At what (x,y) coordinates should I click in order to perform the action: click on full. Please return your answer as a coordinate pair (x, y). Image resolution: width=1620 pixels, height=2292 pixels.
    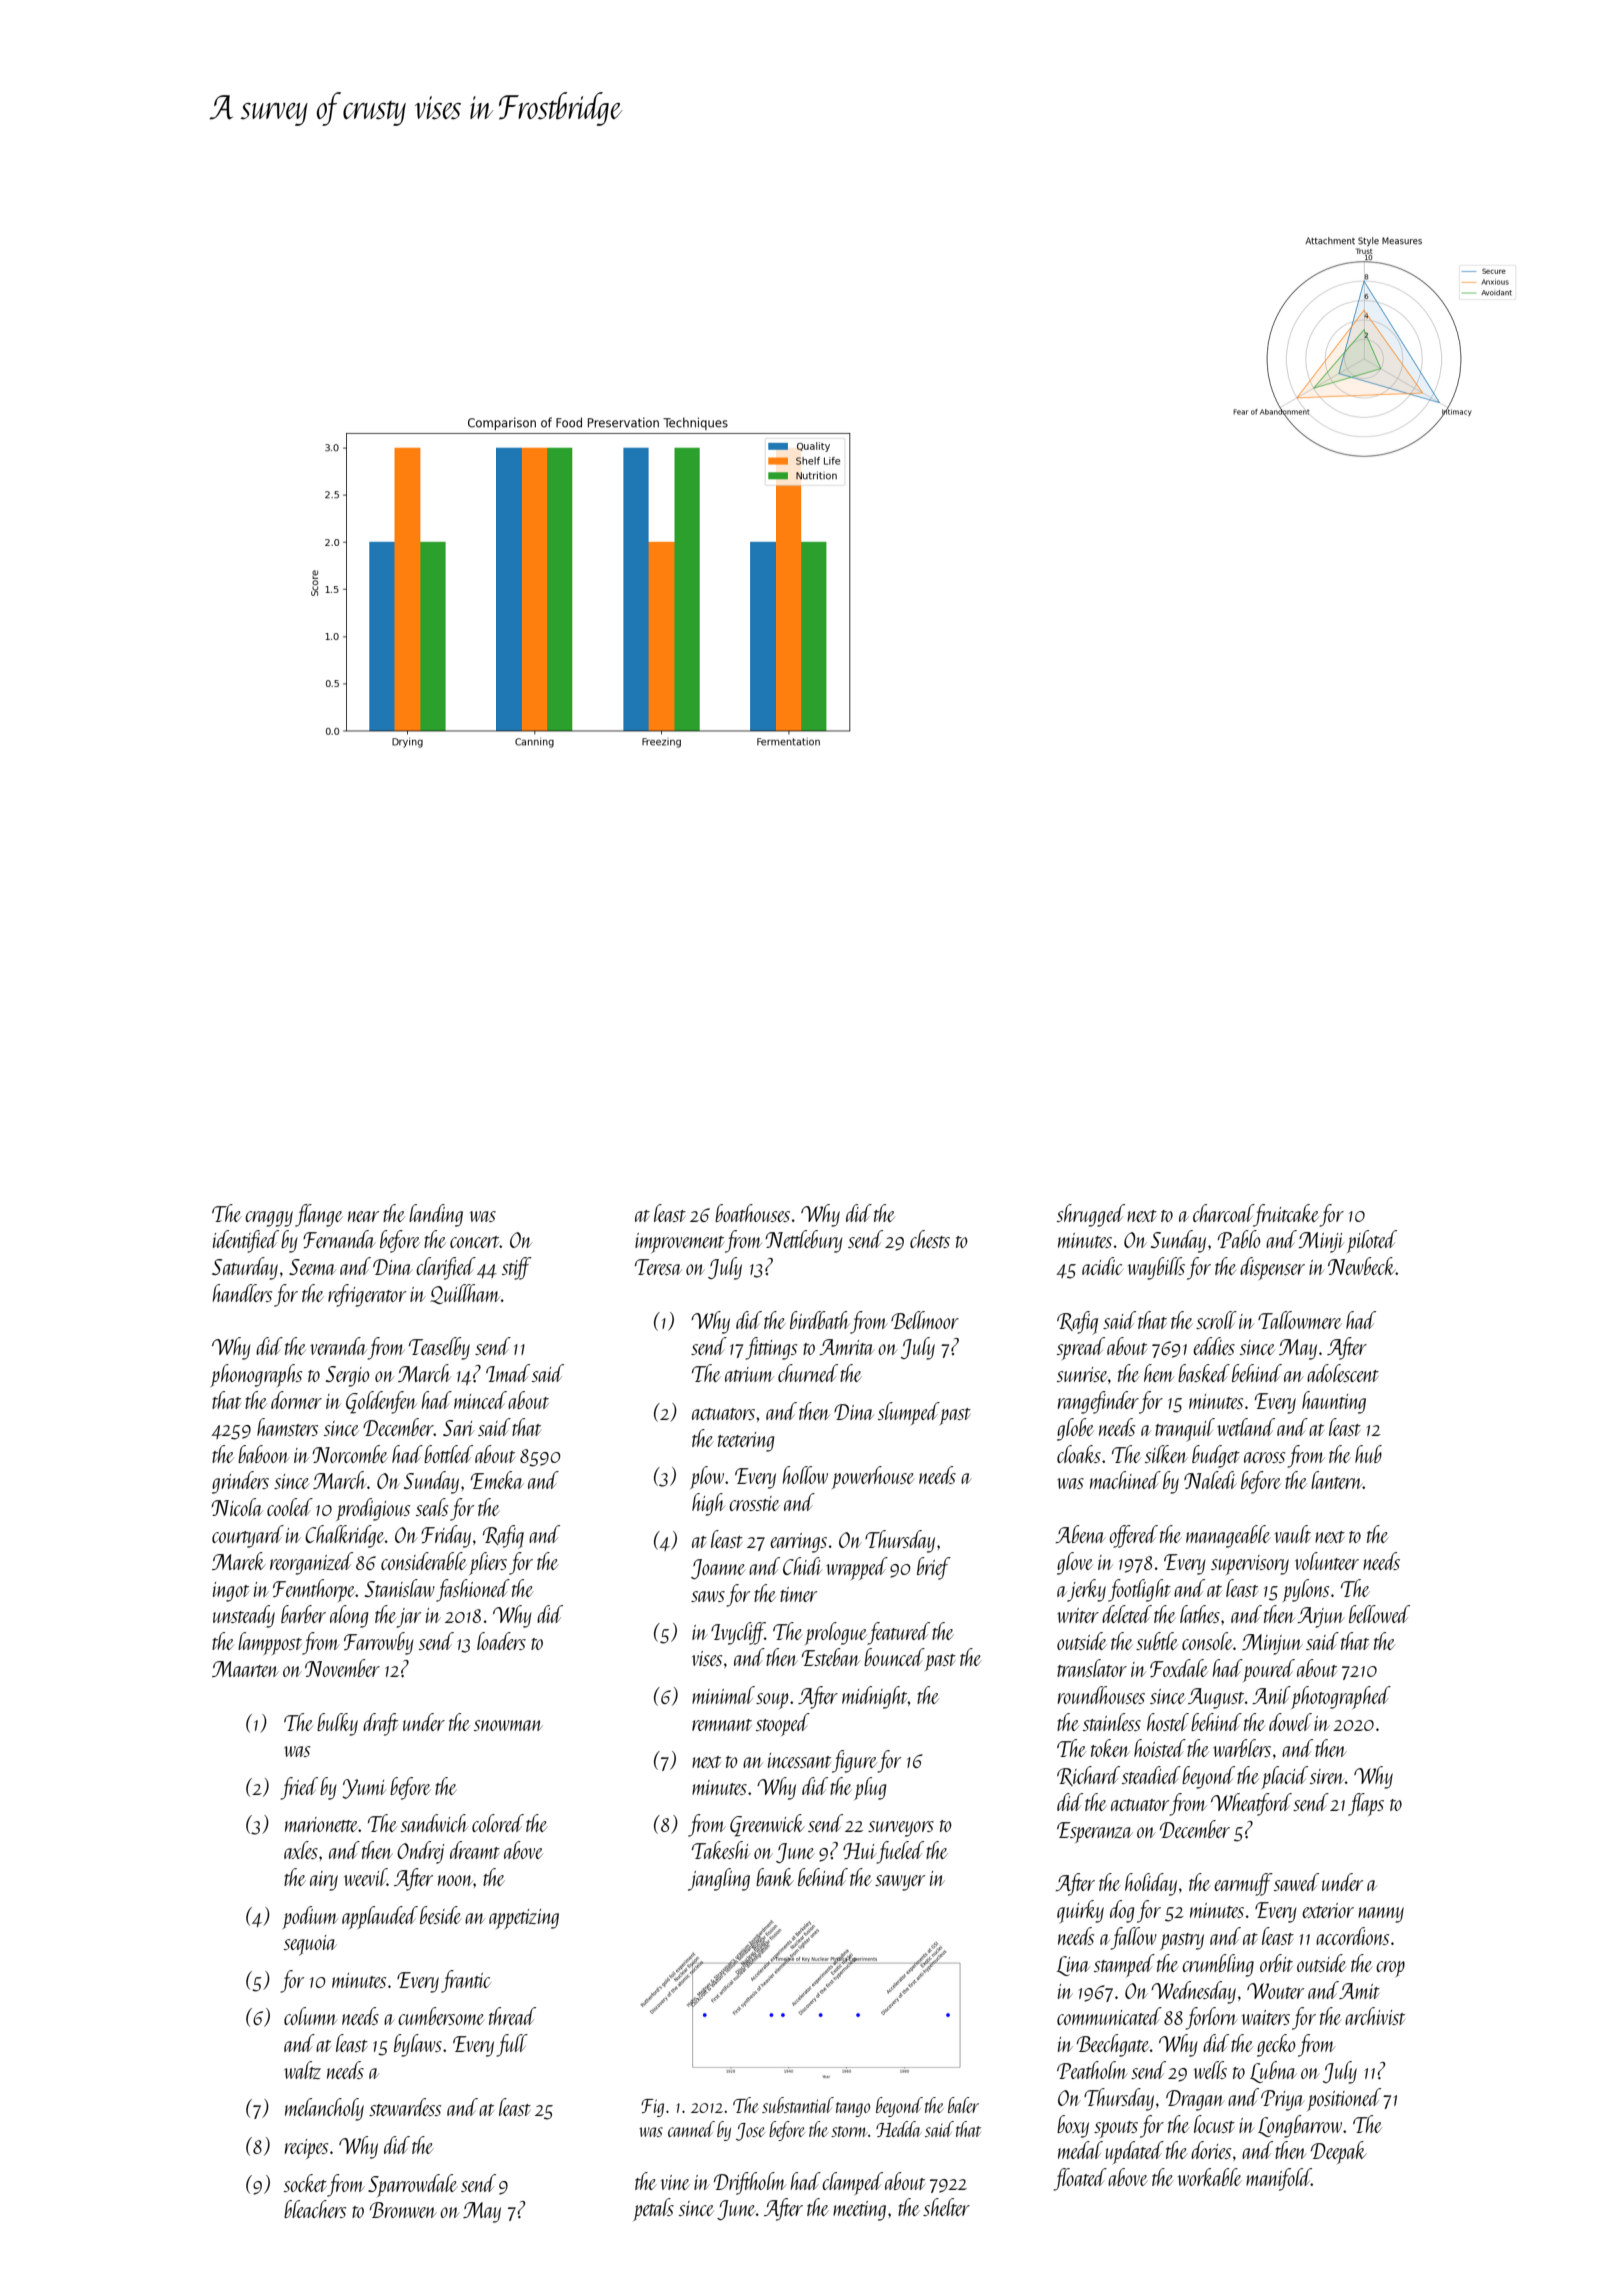
    Looking at the image, I should click on (512, 2045).
